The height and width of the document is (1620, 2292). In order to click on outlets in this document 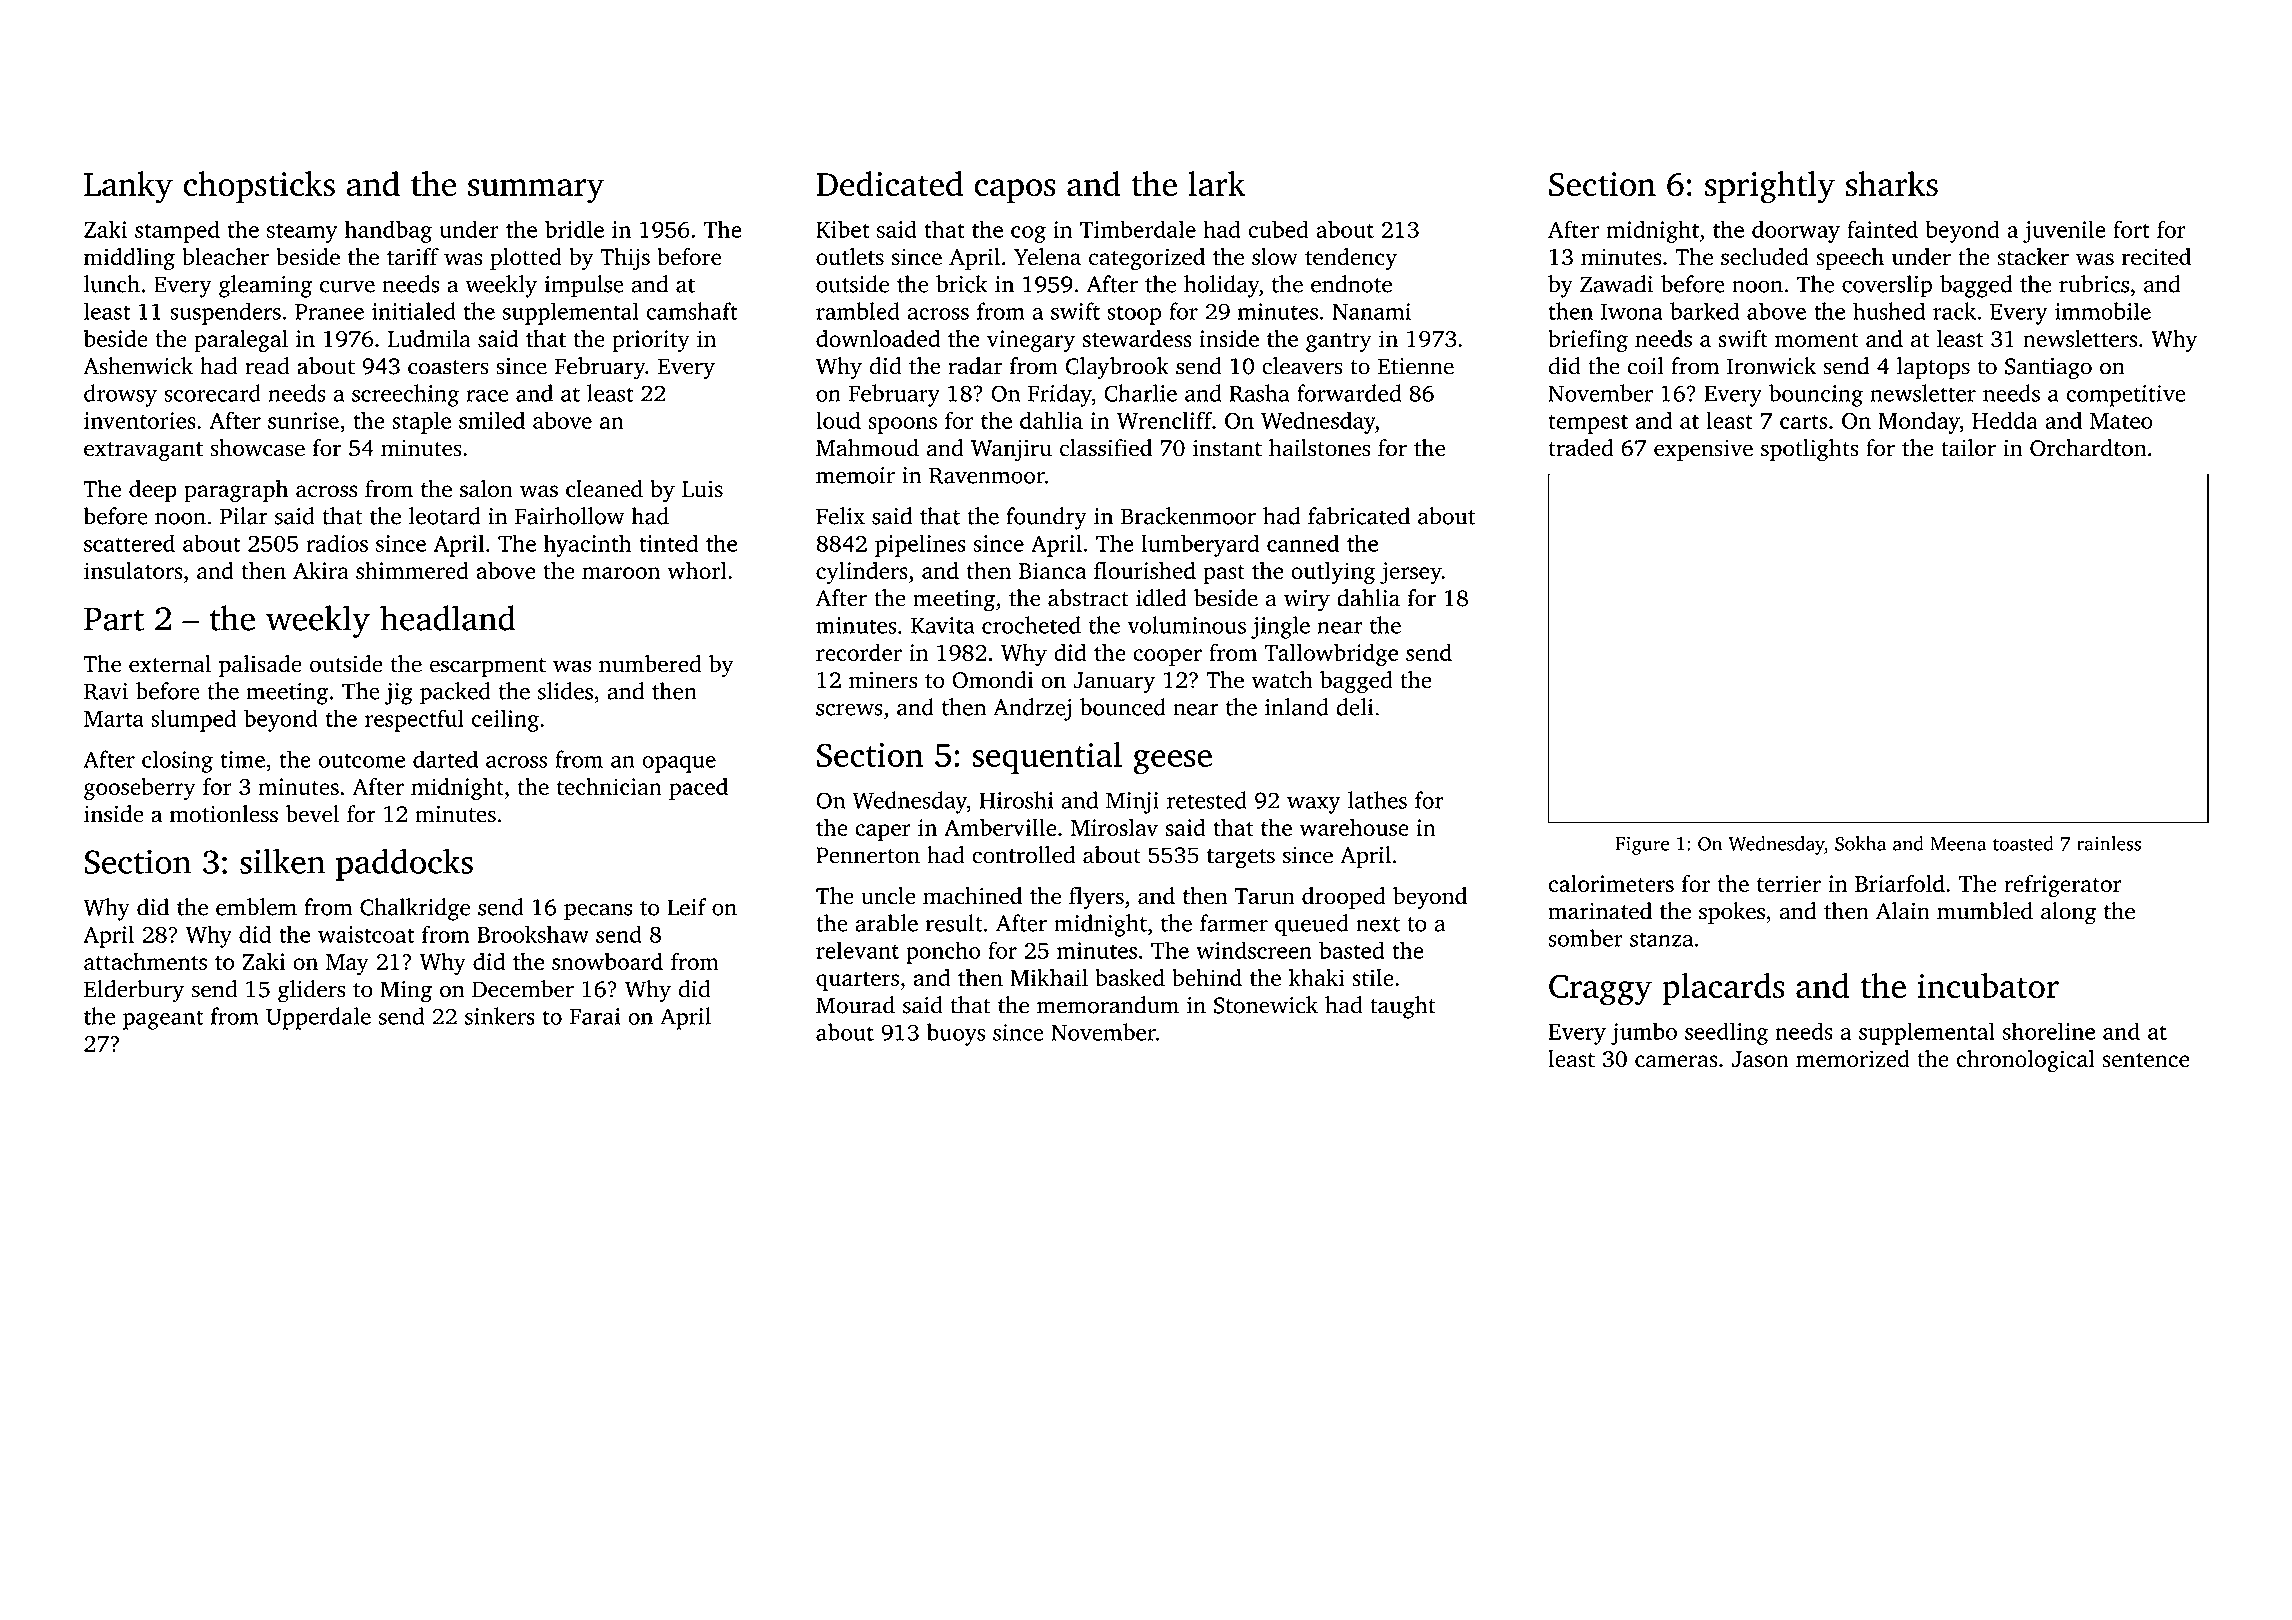, I will do `click(850, 257)`.
